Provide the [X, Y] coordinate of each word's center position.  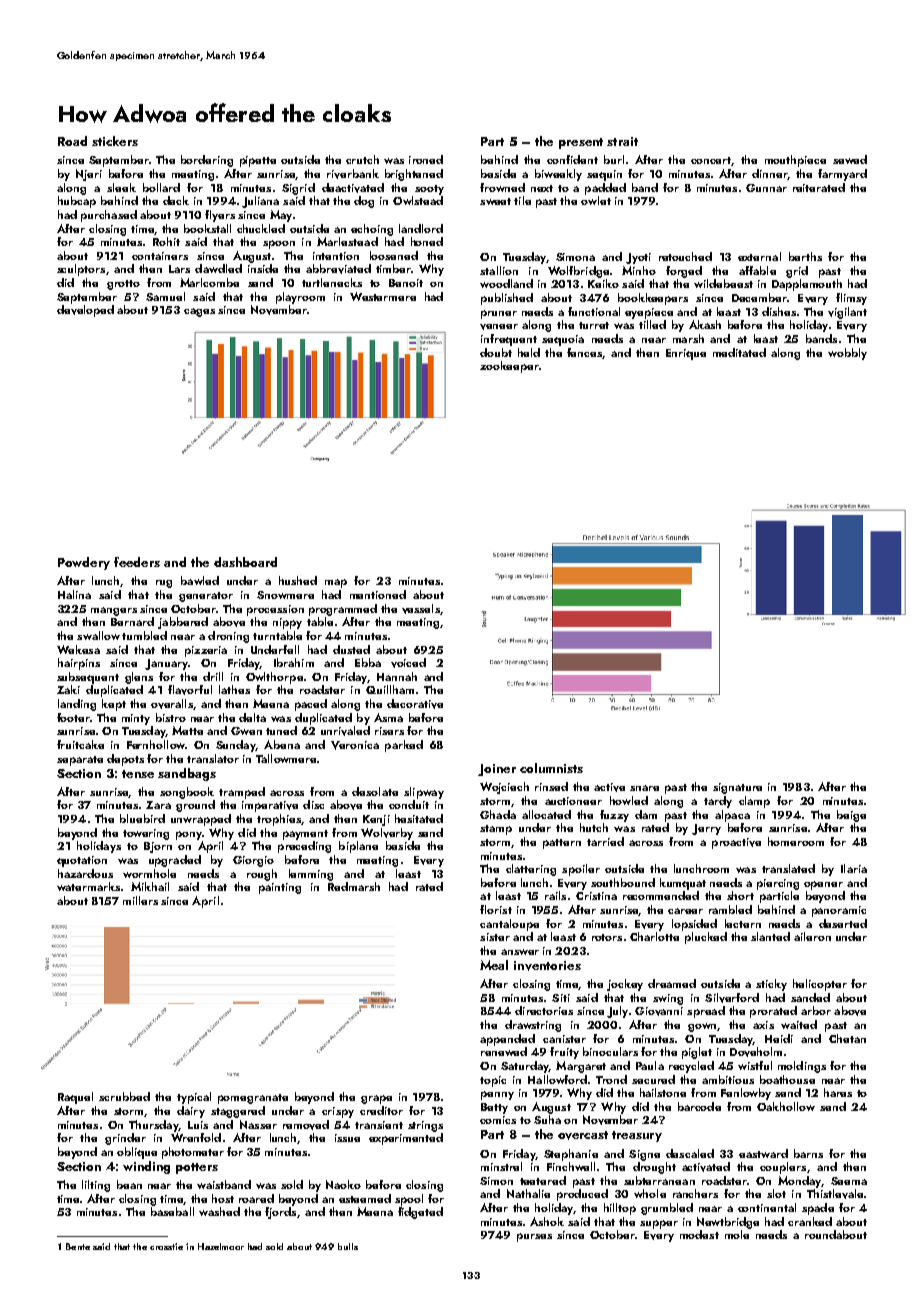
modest [699, 1234]
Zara [158, 805]
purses [534, 1237]
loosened [394, 255]
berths [805, 256]
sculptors [81, 270]
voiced [408, 663]
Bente [78, 1246]
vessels [421, 609]
